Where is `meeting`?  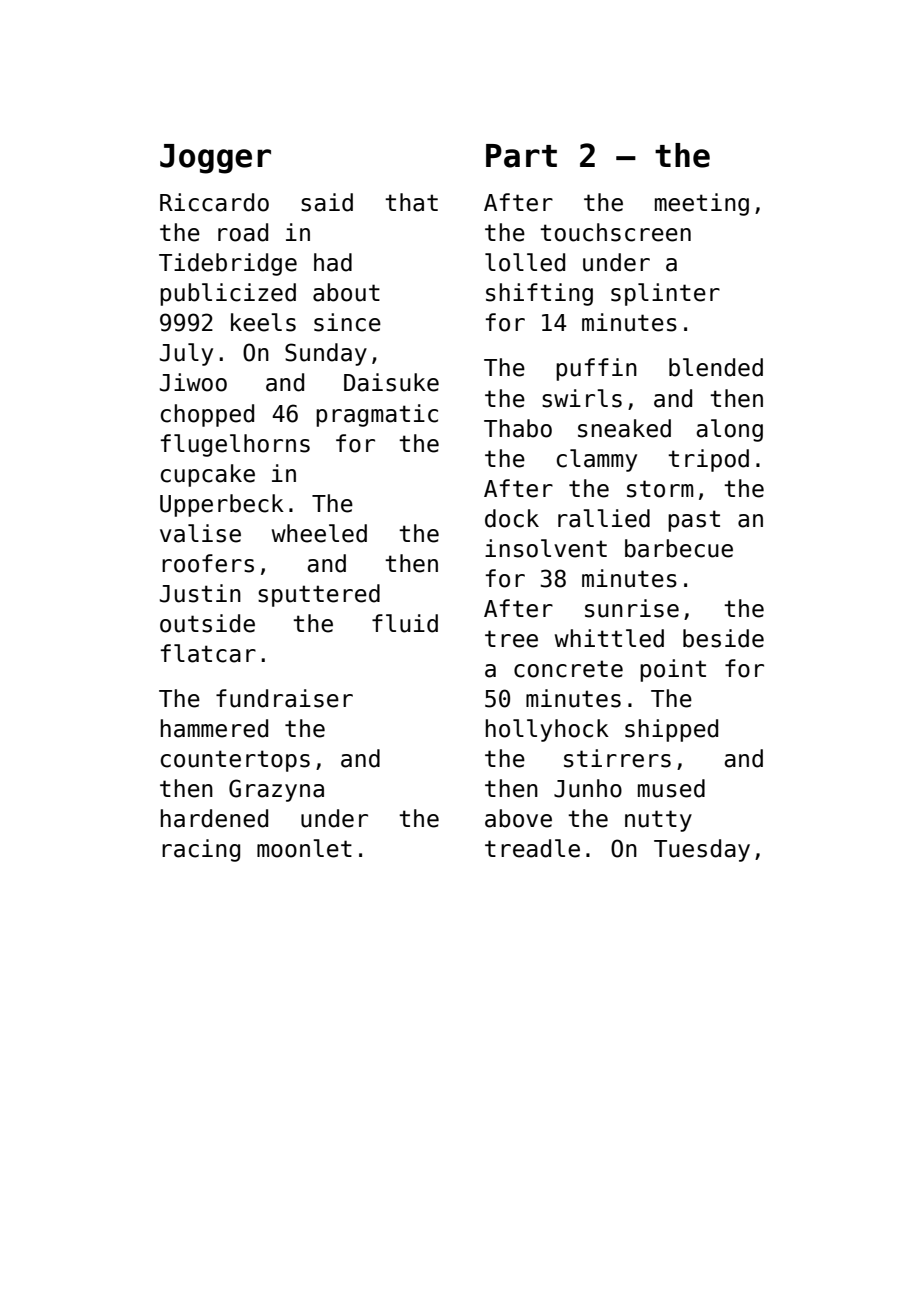
meeting is located at coordinates (702, 204).
